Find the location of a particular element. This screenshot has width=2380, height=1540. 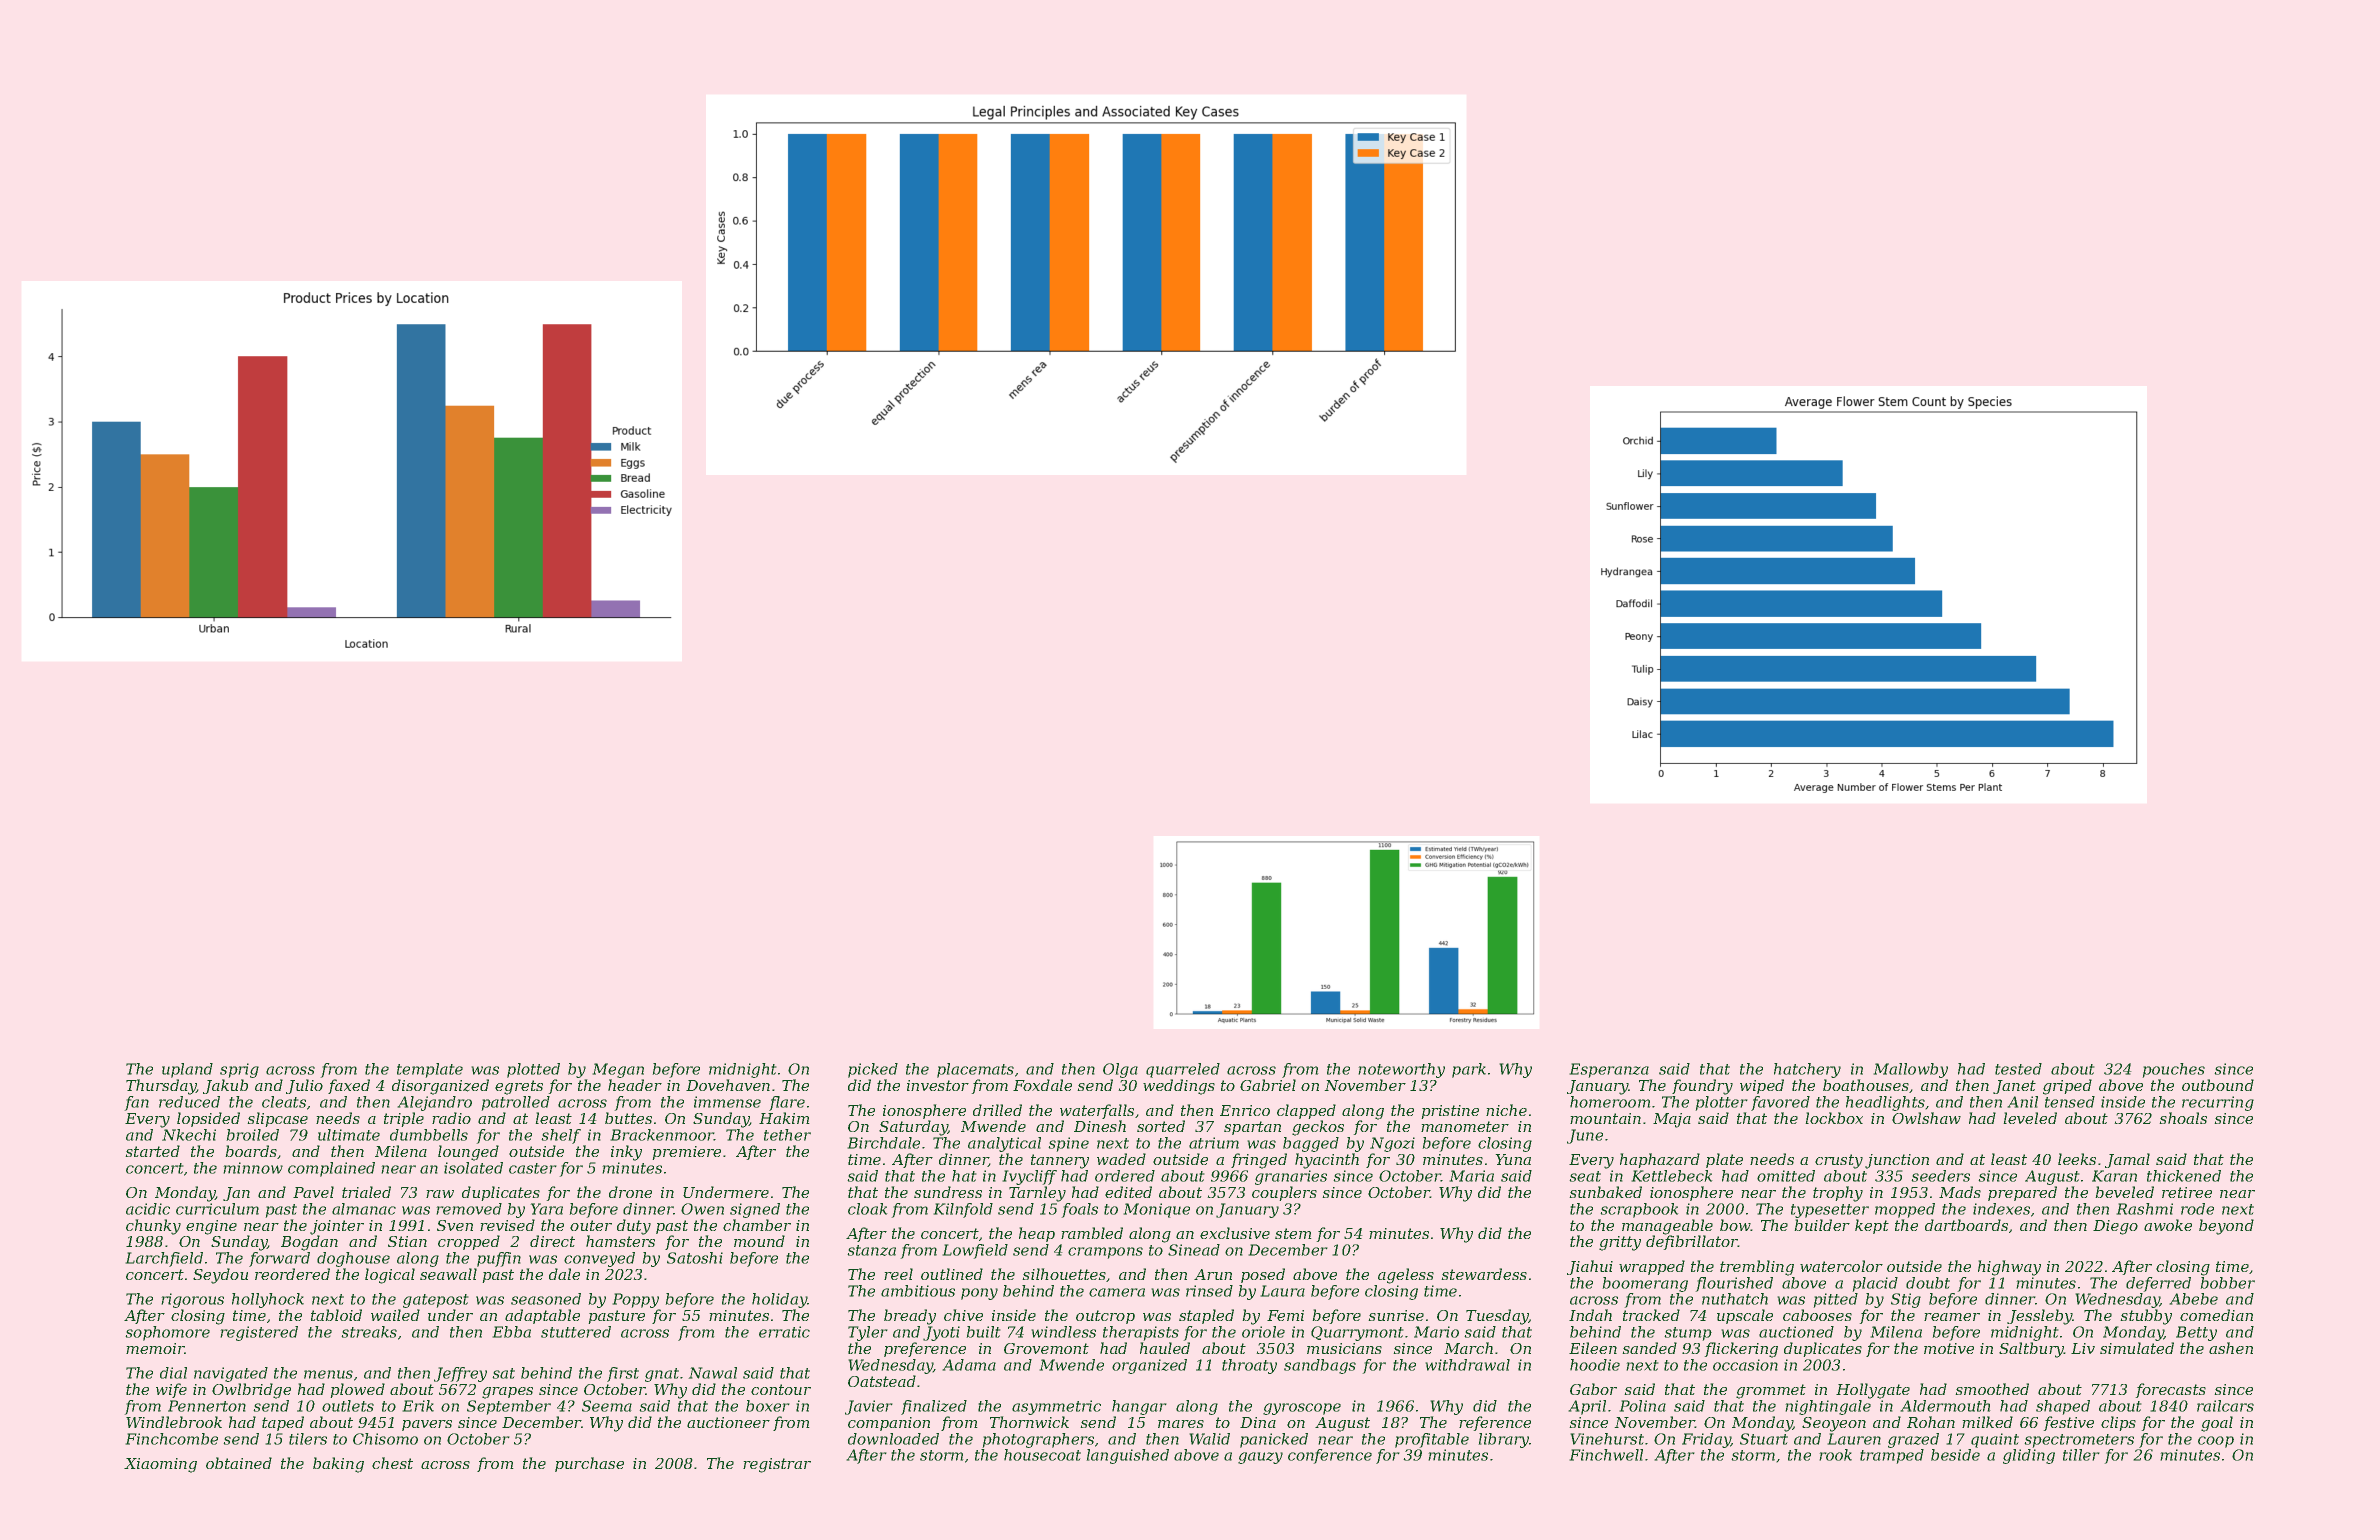

outer is located at coordinates (591, 1225).
